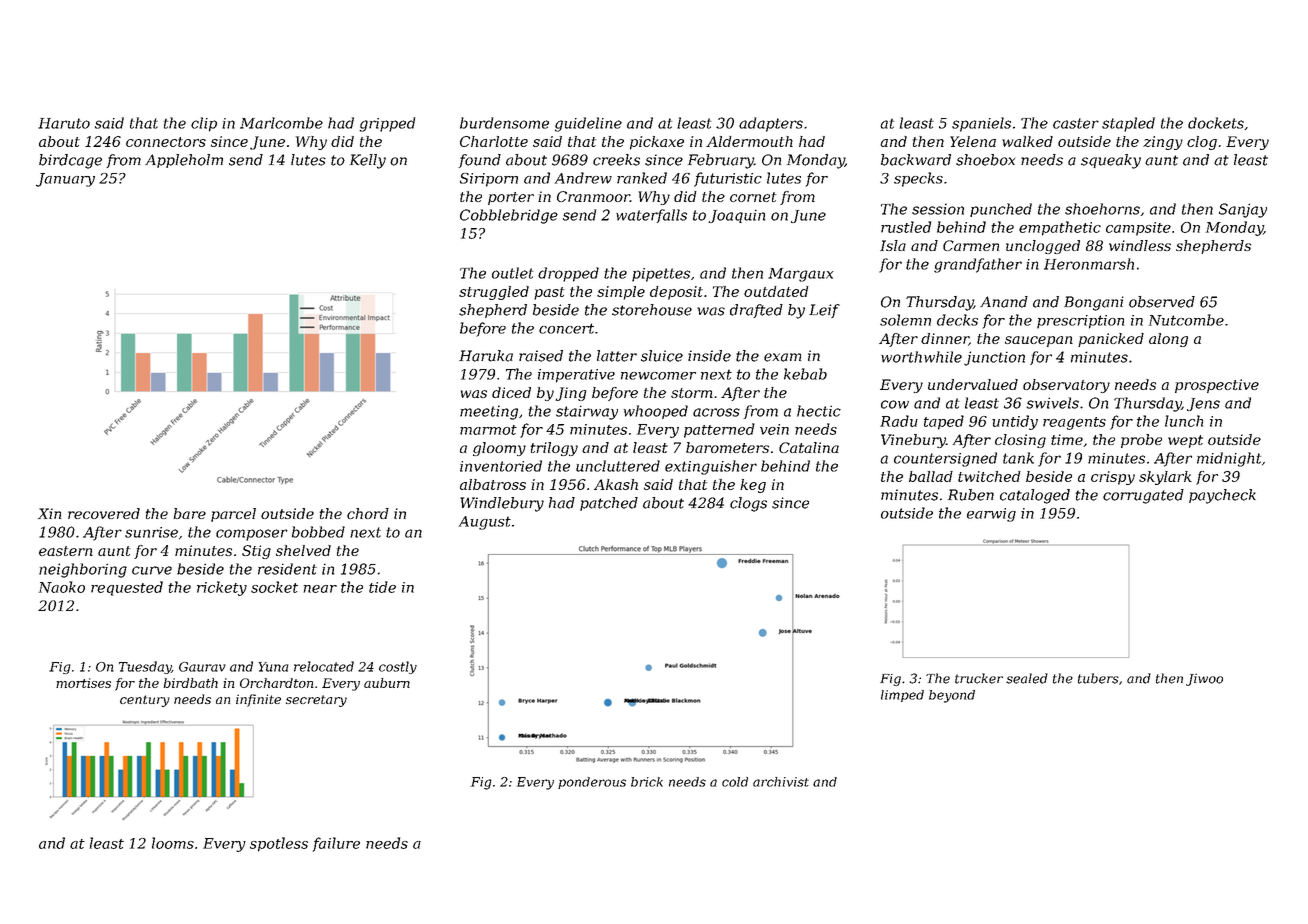 The width and height of the page is (1308, 924). What do you see at coordinates (64, 123) in the page?
I see `Haruto` at bounding box center [64, 123].
